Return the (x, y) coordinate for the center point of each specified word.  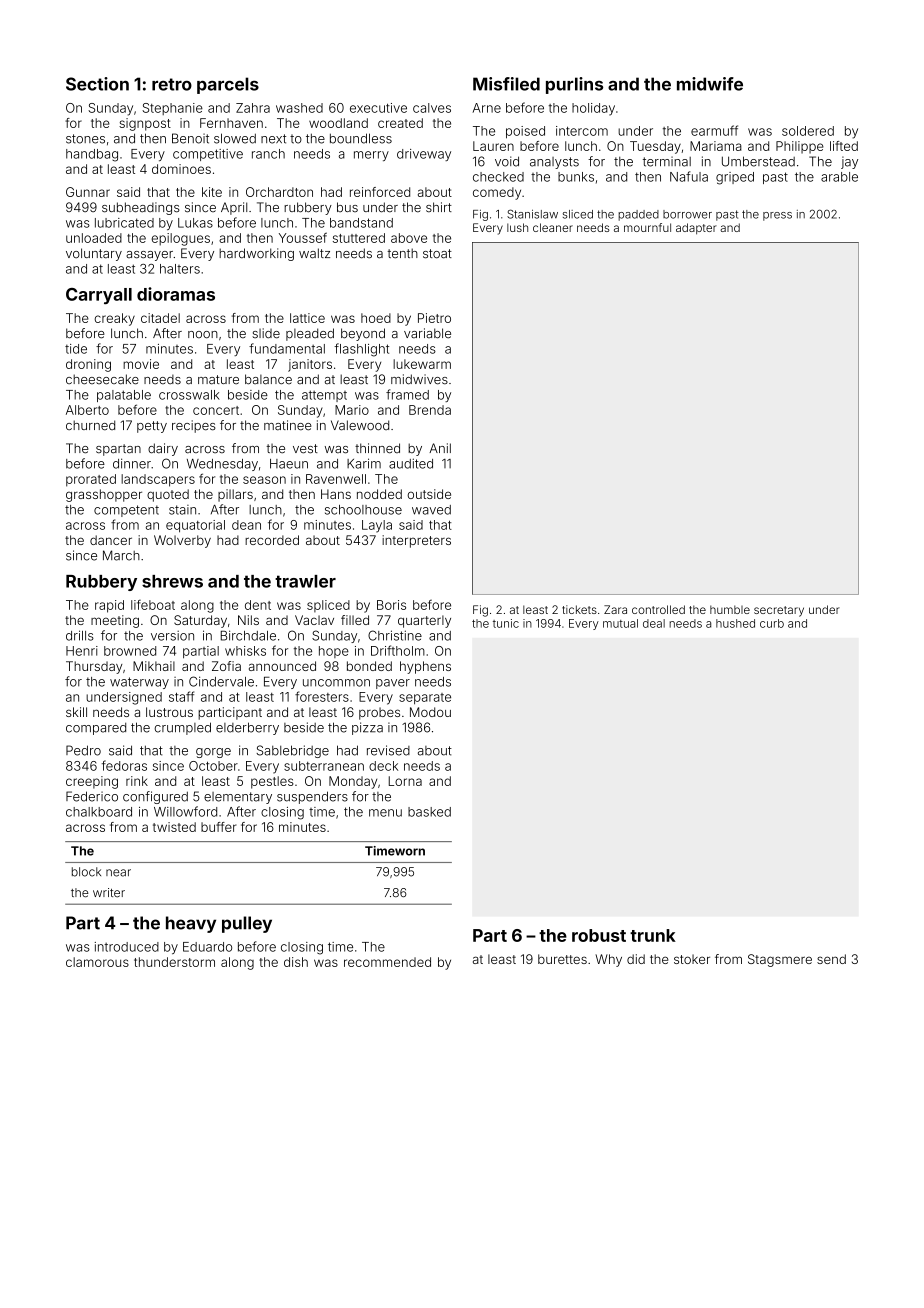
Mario (352, 410)
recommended (387, 962)
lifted (844, 146)
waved (431, 510)
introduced (127, 947)
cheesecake (102, 379)
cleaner (553, 227)
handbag (92, 155)
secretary (779, 611)
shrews (172, 581)
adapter (696, 229)
